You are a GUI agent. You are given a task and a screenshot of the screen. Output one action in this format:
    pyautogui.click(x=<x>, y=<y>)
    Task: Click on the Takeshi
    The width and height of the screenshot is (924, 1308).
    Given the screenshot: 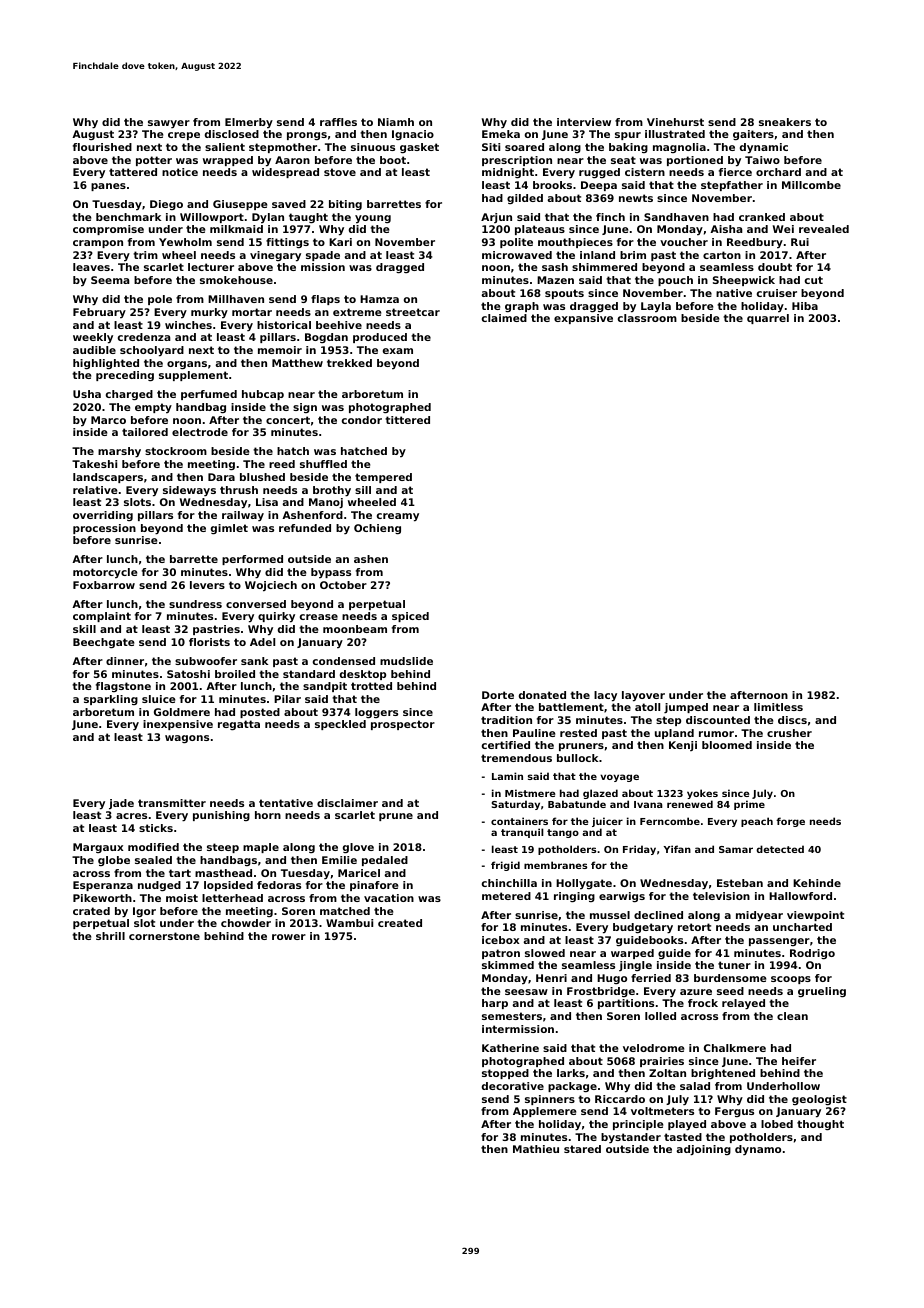 What is the action you would take?
    pyautogui.click(x=94, y=464)
